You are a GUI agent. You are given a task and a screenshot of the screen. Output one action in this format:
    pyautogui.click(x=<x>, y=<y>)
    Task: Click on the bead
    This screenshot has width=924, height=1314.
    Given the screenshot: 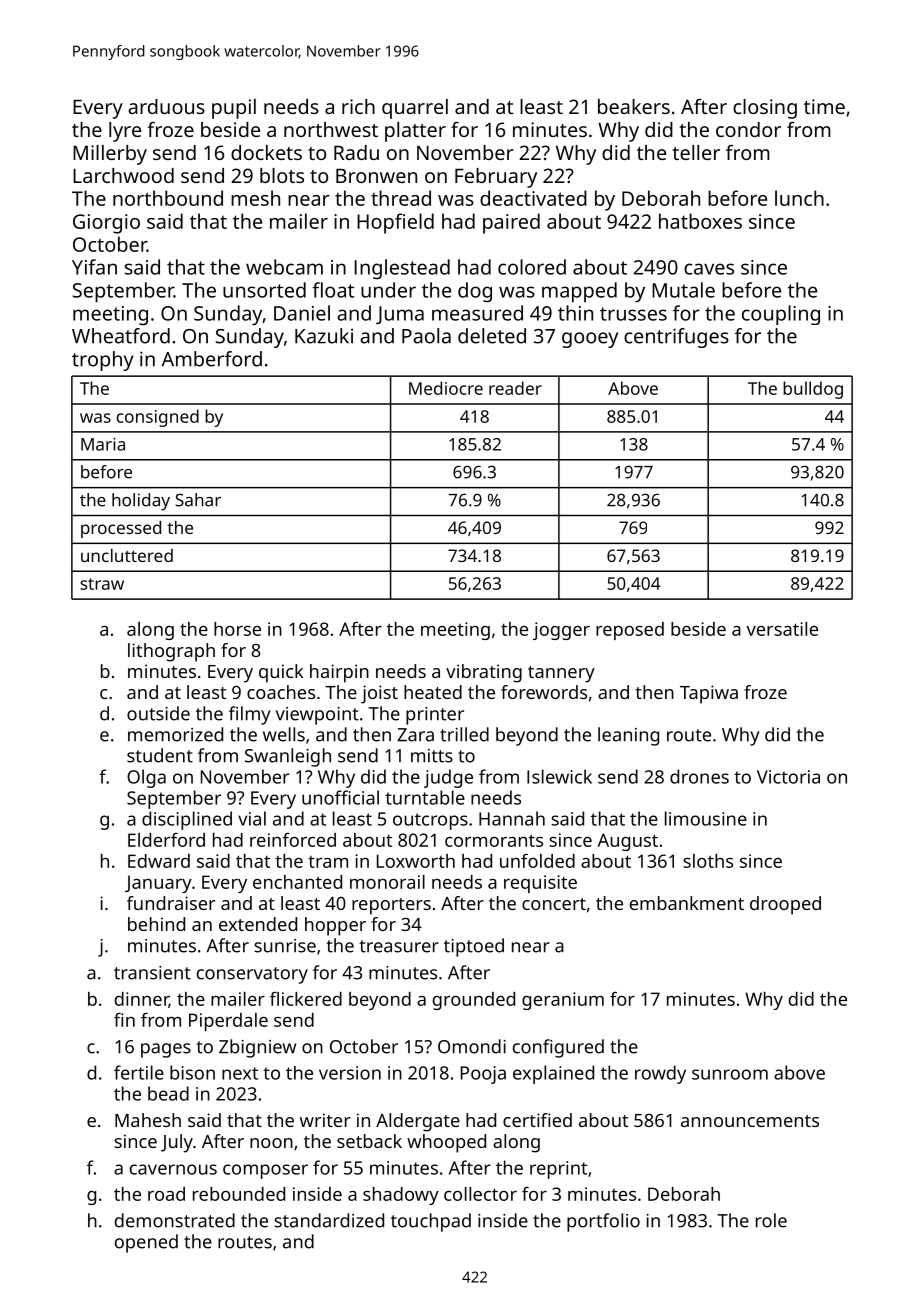 What is the action you would take?
    pyautogui.click(x=168, y=1093)
